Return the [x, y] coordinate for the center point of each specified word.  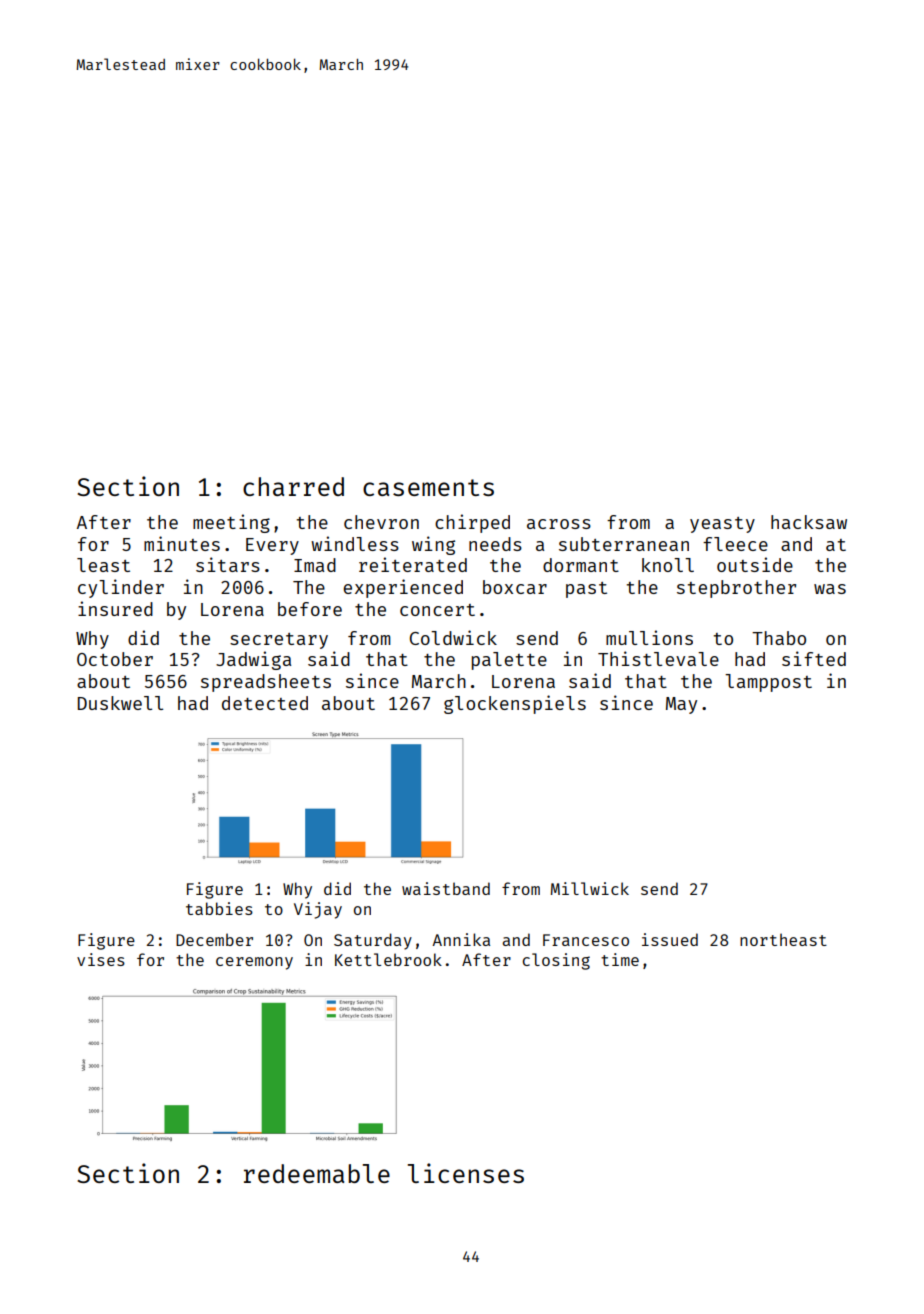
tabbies [219, 908]
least [103, 565]
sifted [814, 658]
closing [556, 961]
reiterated [413, 564]
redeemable [317, 1173]
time [620, 959]
